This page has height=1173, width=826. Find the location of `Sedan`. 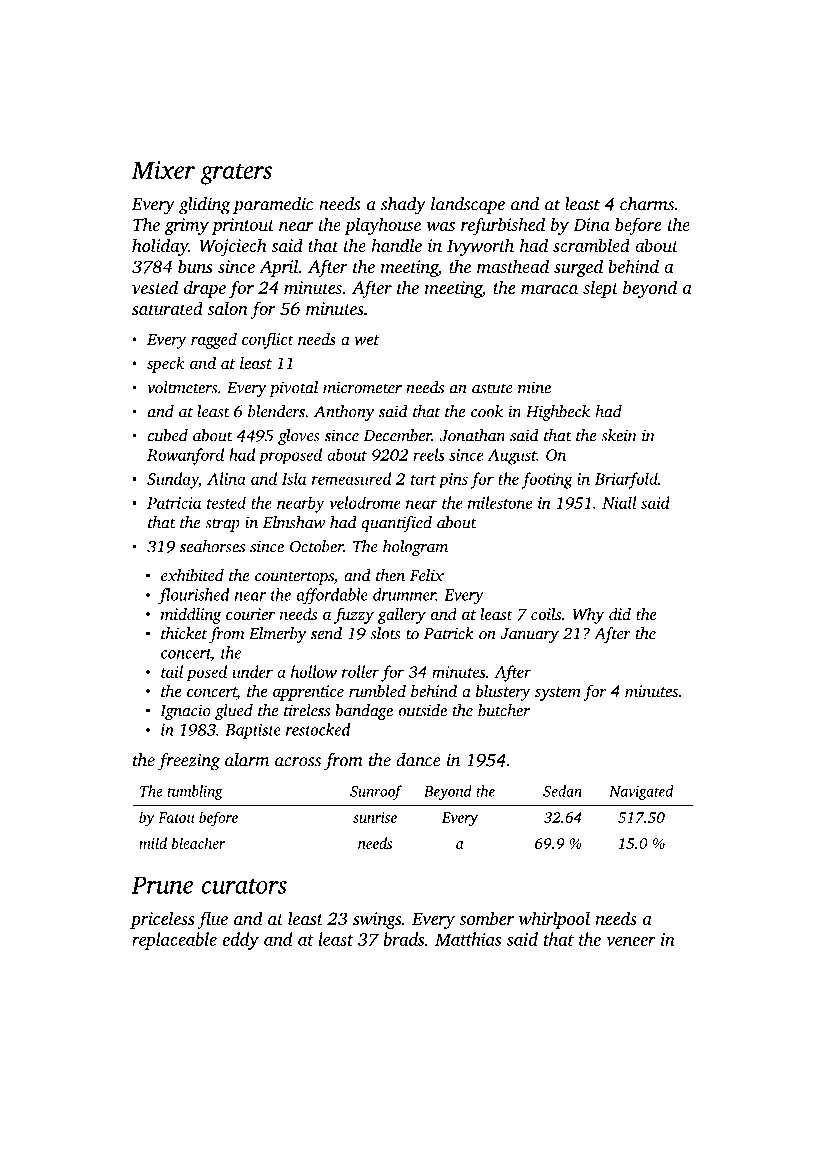

Sedan is located at coordinates (562, 791).
